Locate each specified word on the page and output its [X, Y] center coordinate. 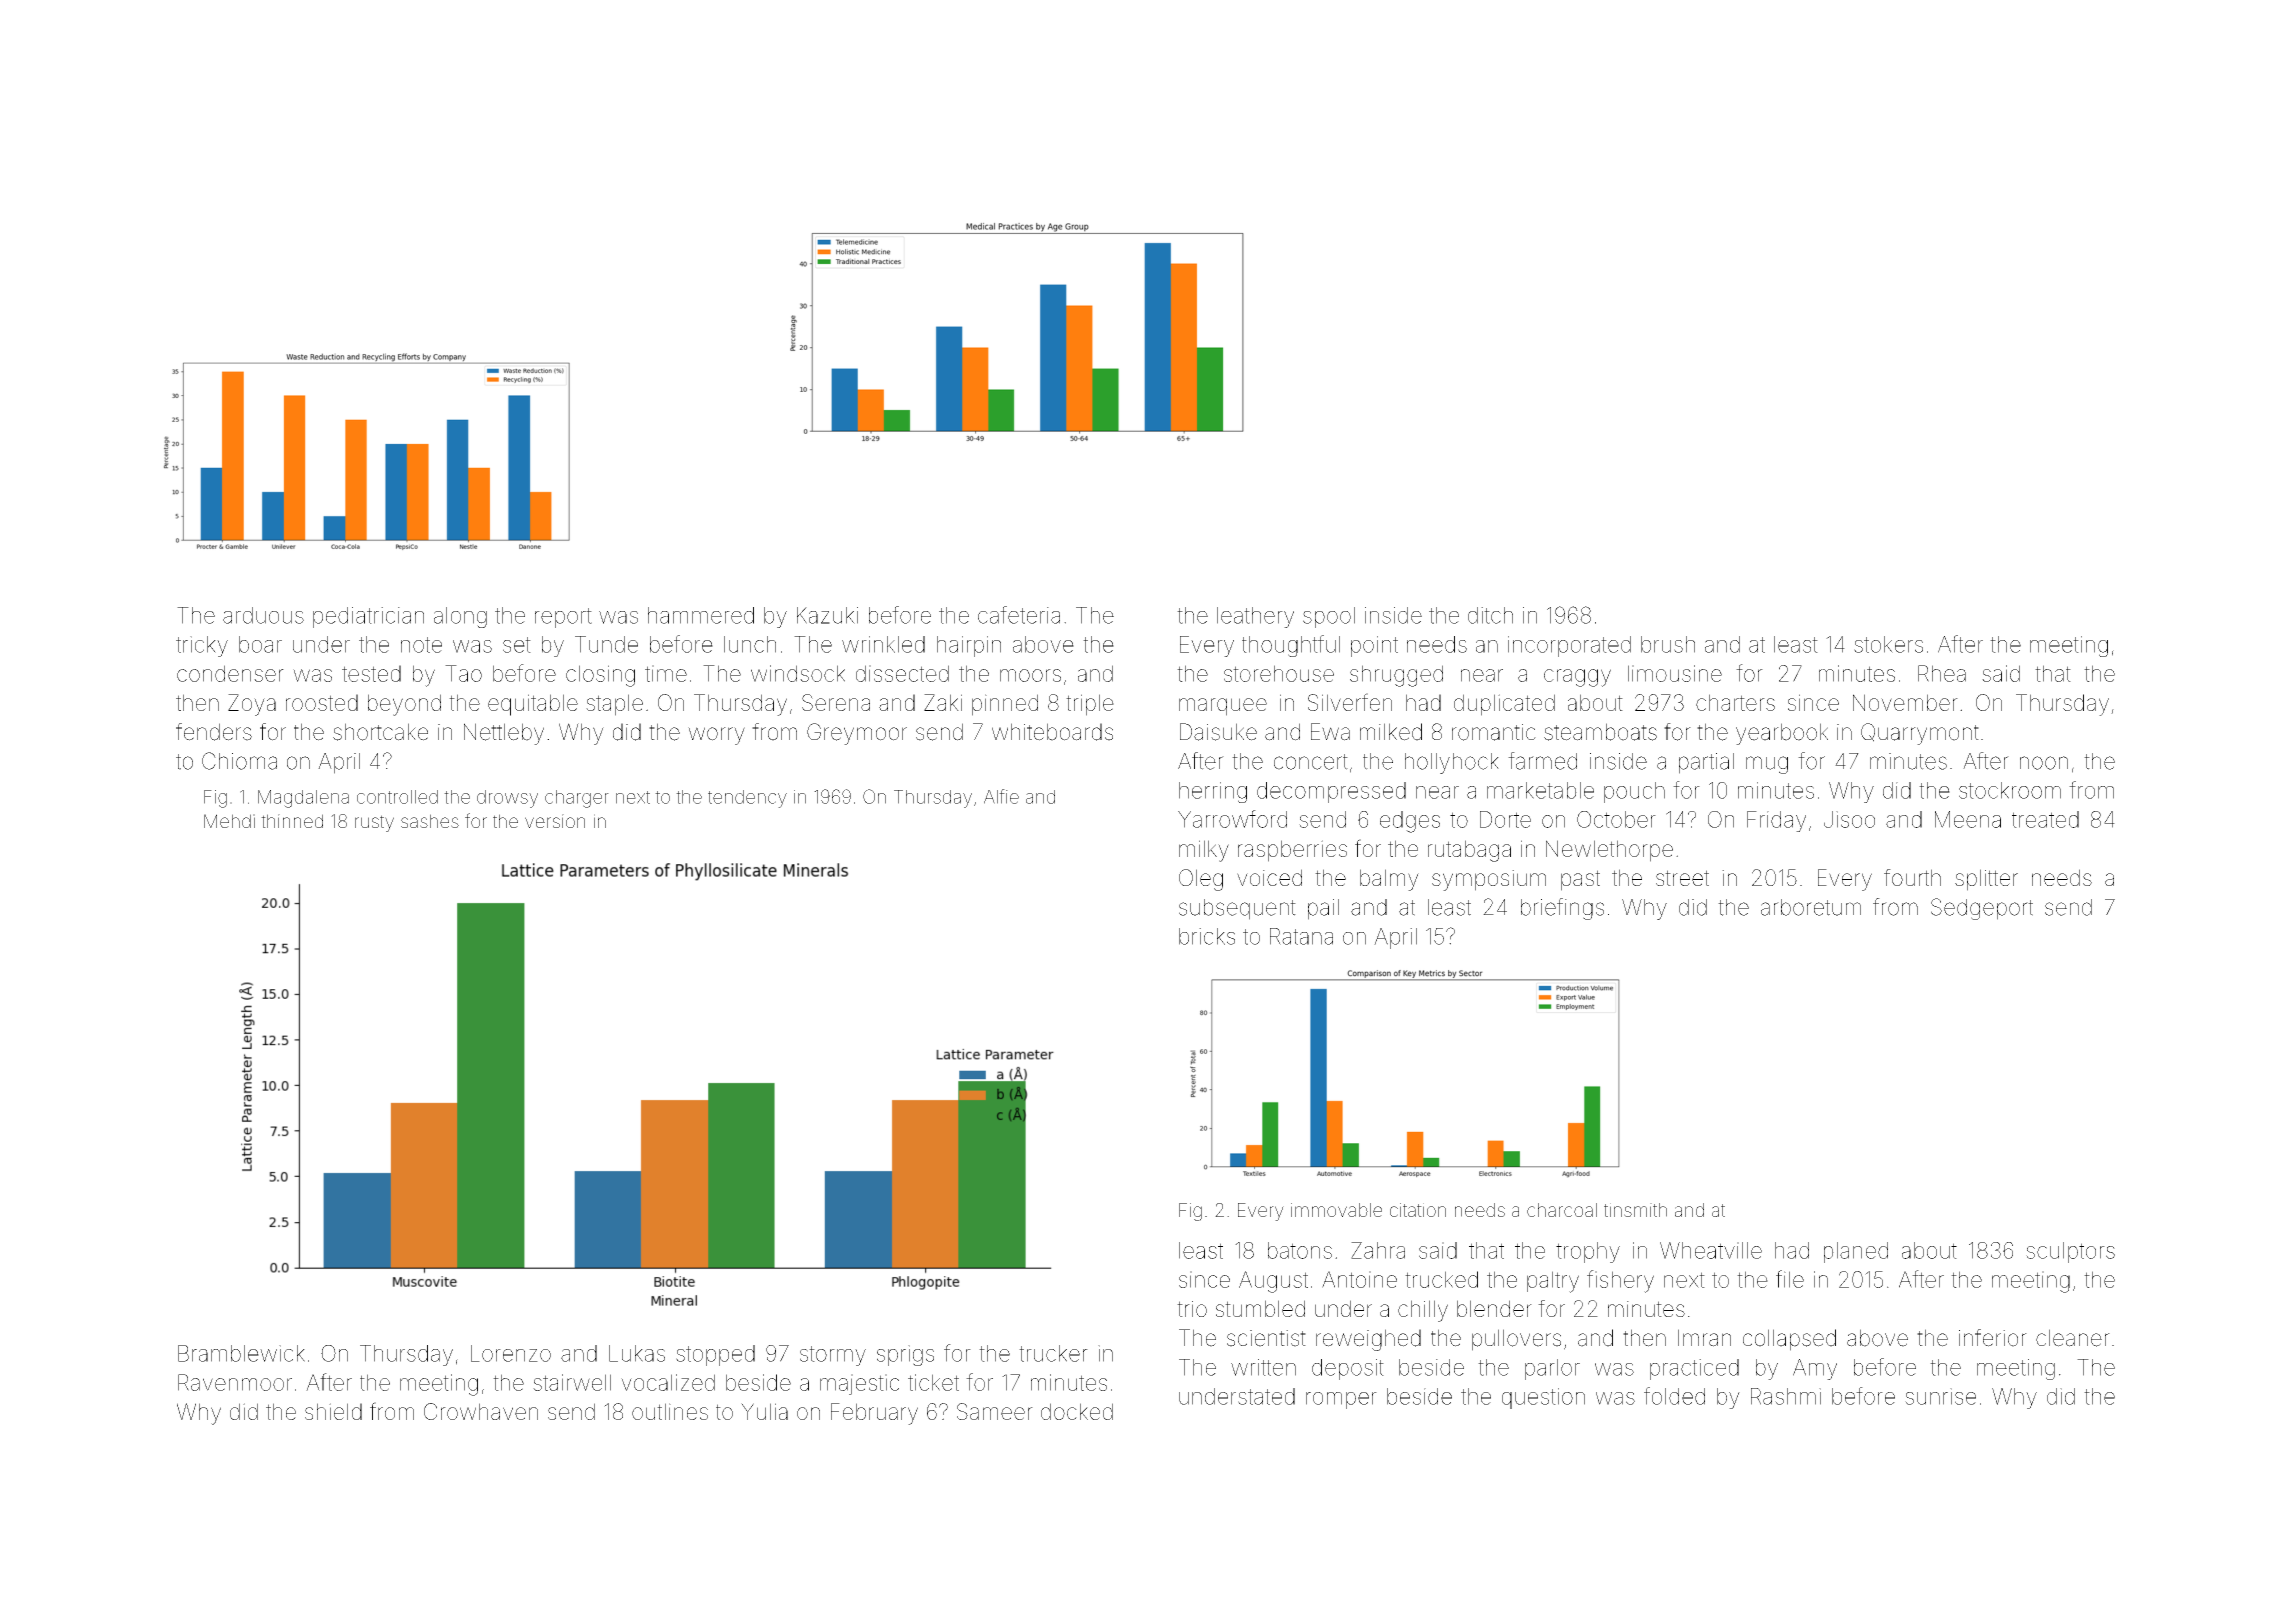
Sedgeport [1982, 909]
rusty [374, 823]
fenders [214, 732]
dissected [902, 673]
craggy [1577, 678]
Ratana [1301, 936]
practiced [1694, 1369]
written [1263, 1367]
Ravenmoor [235, 1382]
